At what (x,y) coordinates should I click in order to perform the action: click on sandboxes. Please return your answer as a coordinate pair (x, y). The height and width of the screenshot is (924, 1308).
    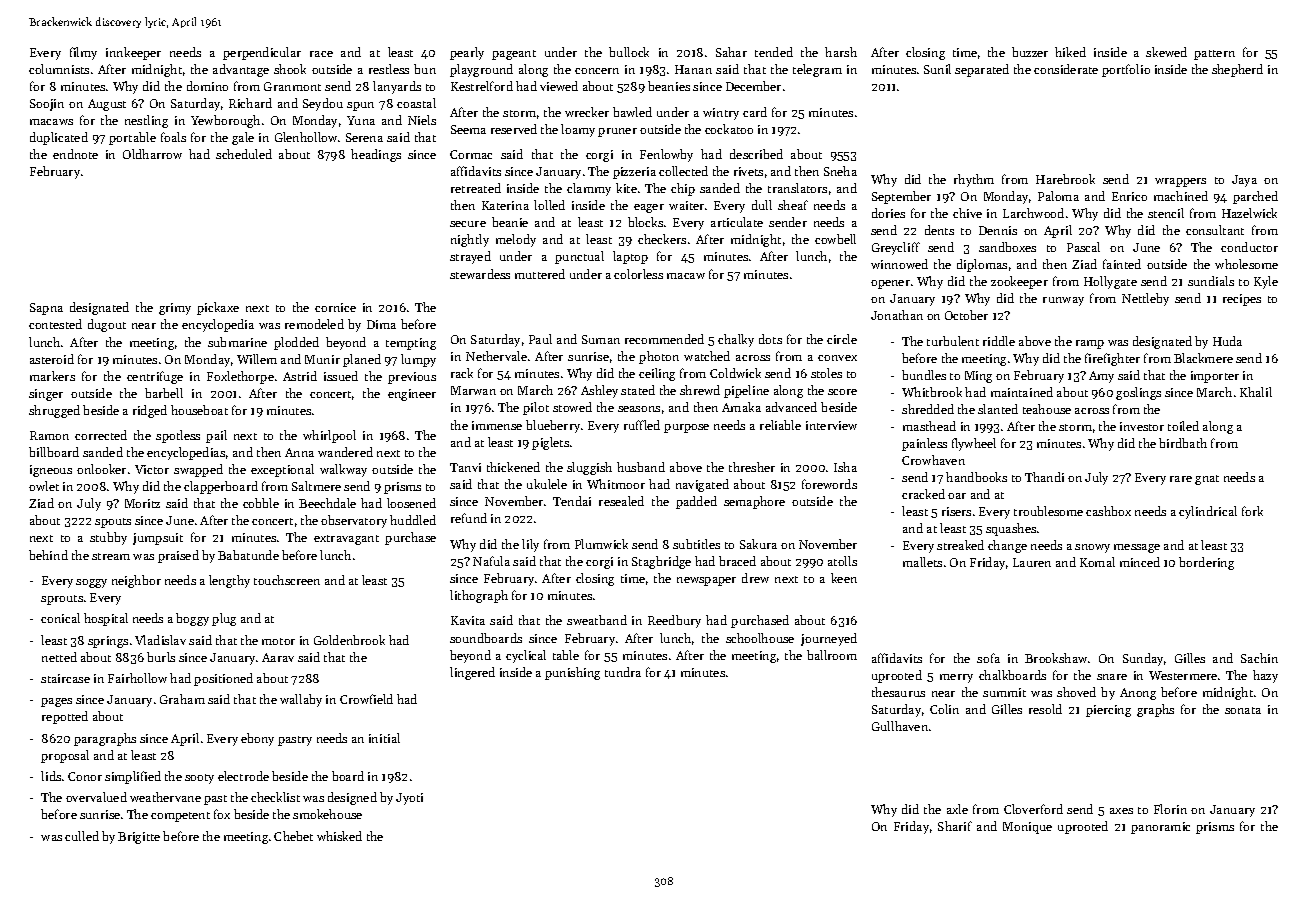
    Looking at the image, I should click on (1007, 247).
